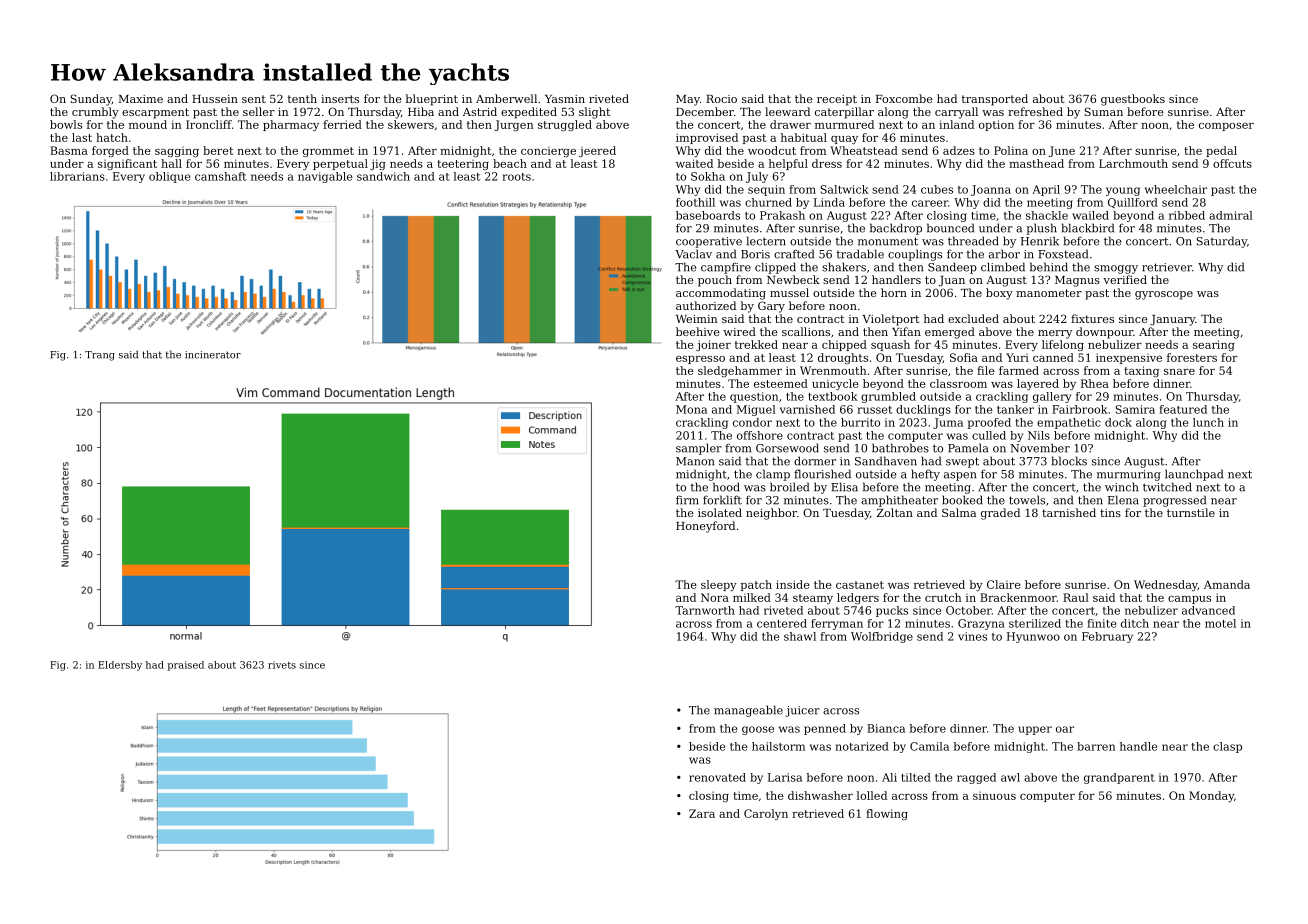  I want to click on guestbooks, so click(1133, 100).
